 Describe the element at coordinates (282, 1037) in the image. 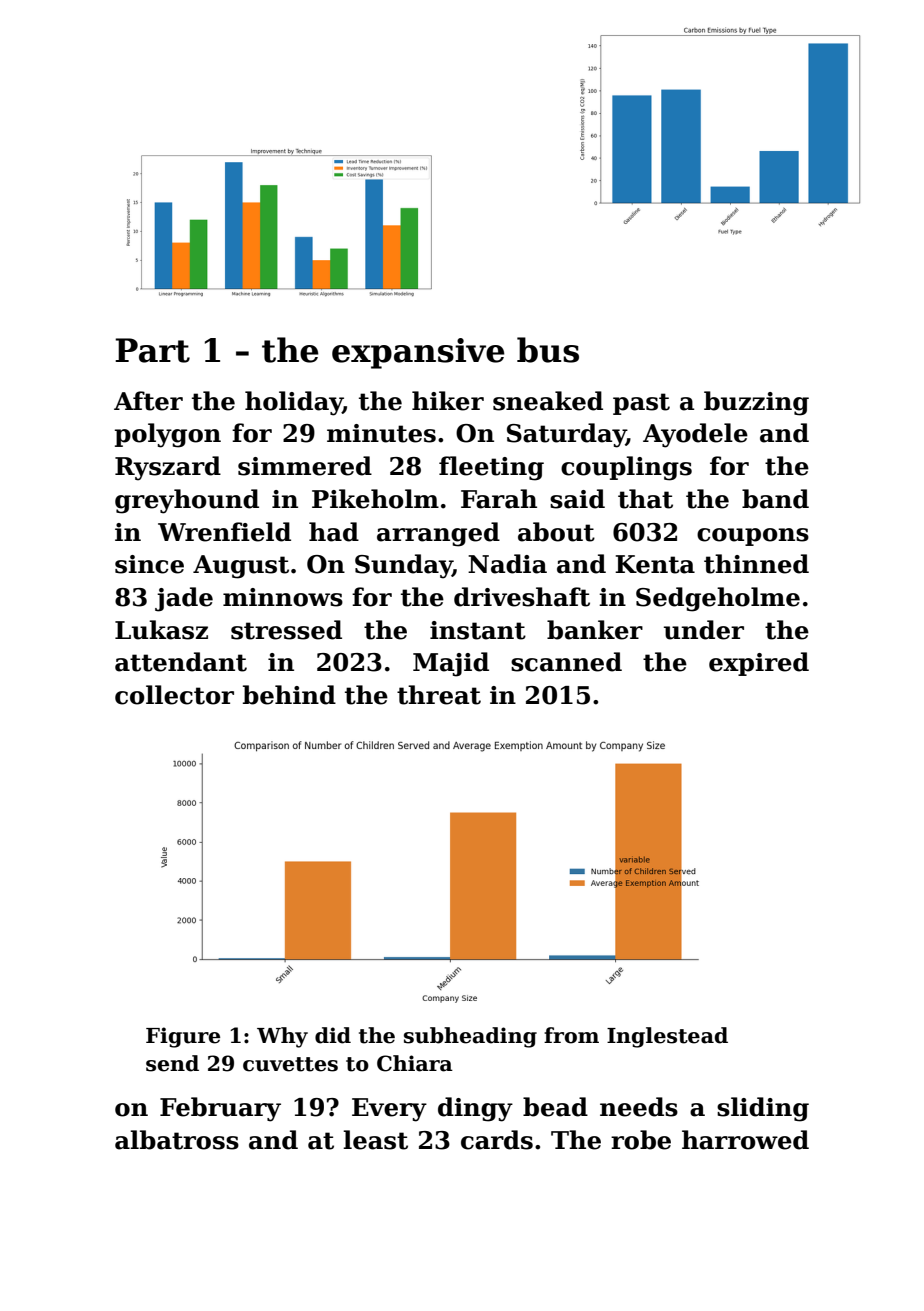

I see `Why` at that location.
